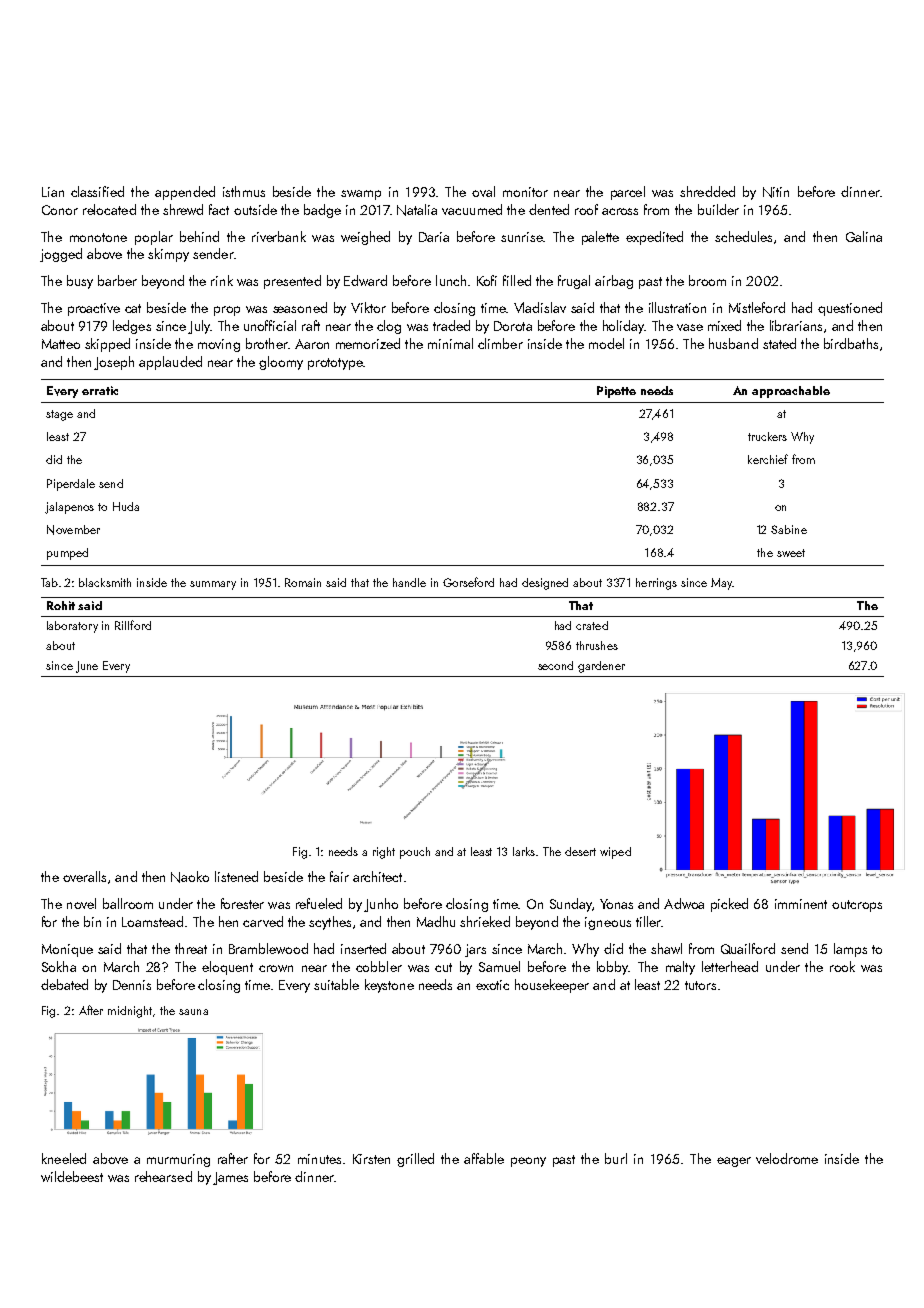 The height and width of the page is (1308, 924). What do you see at coordinates (789, 529) in the page?
I see `Sabine` at bounding box center [789, 529].
